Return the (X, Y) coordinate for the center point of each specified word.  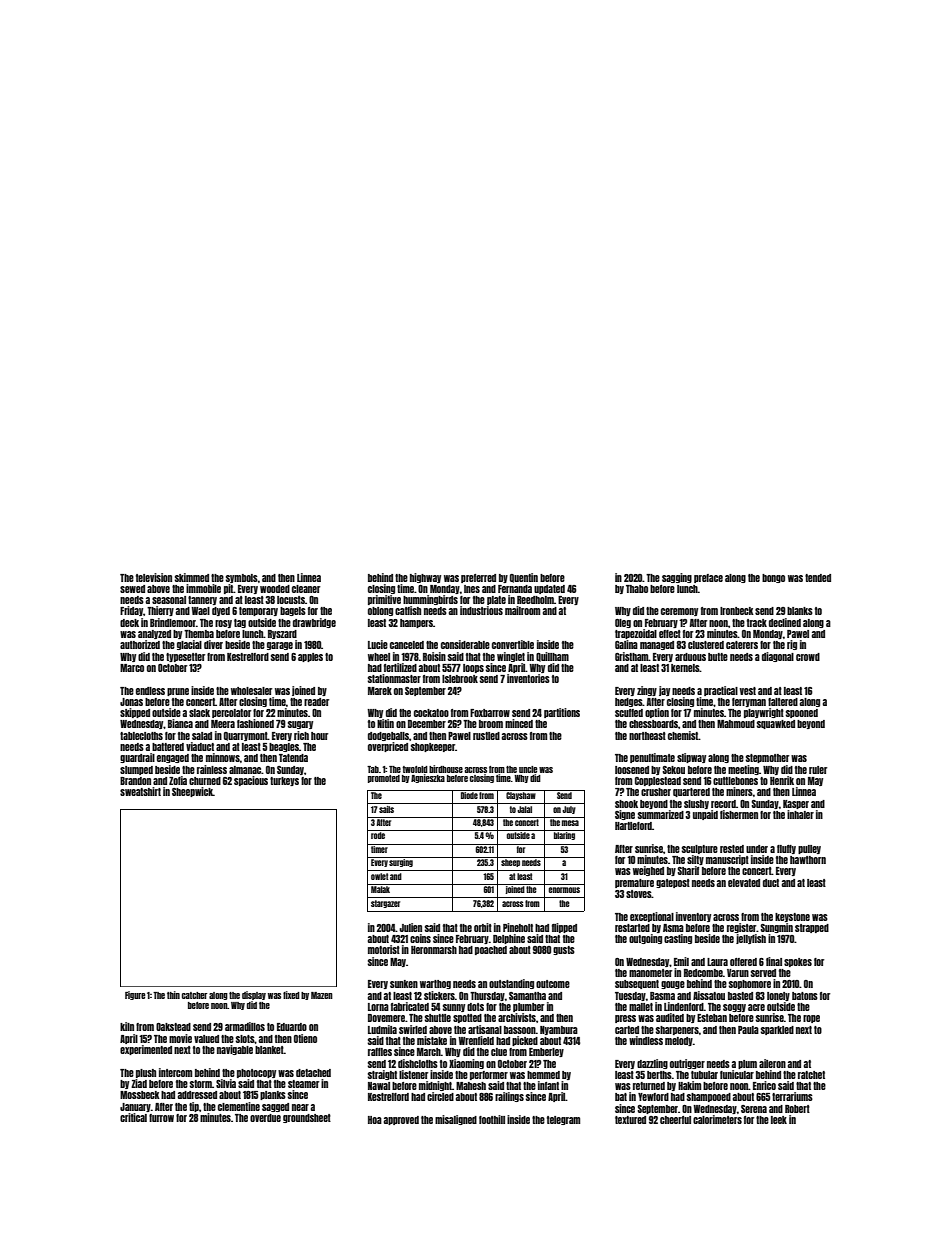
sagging (677, 578)
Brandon (135, 781)
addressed (197, 1095)
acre (756, 1007)
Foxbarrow (490, 713)
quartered (691, 792)
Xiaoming (466, 1064)
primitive (384, 600)
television (154, 577)
